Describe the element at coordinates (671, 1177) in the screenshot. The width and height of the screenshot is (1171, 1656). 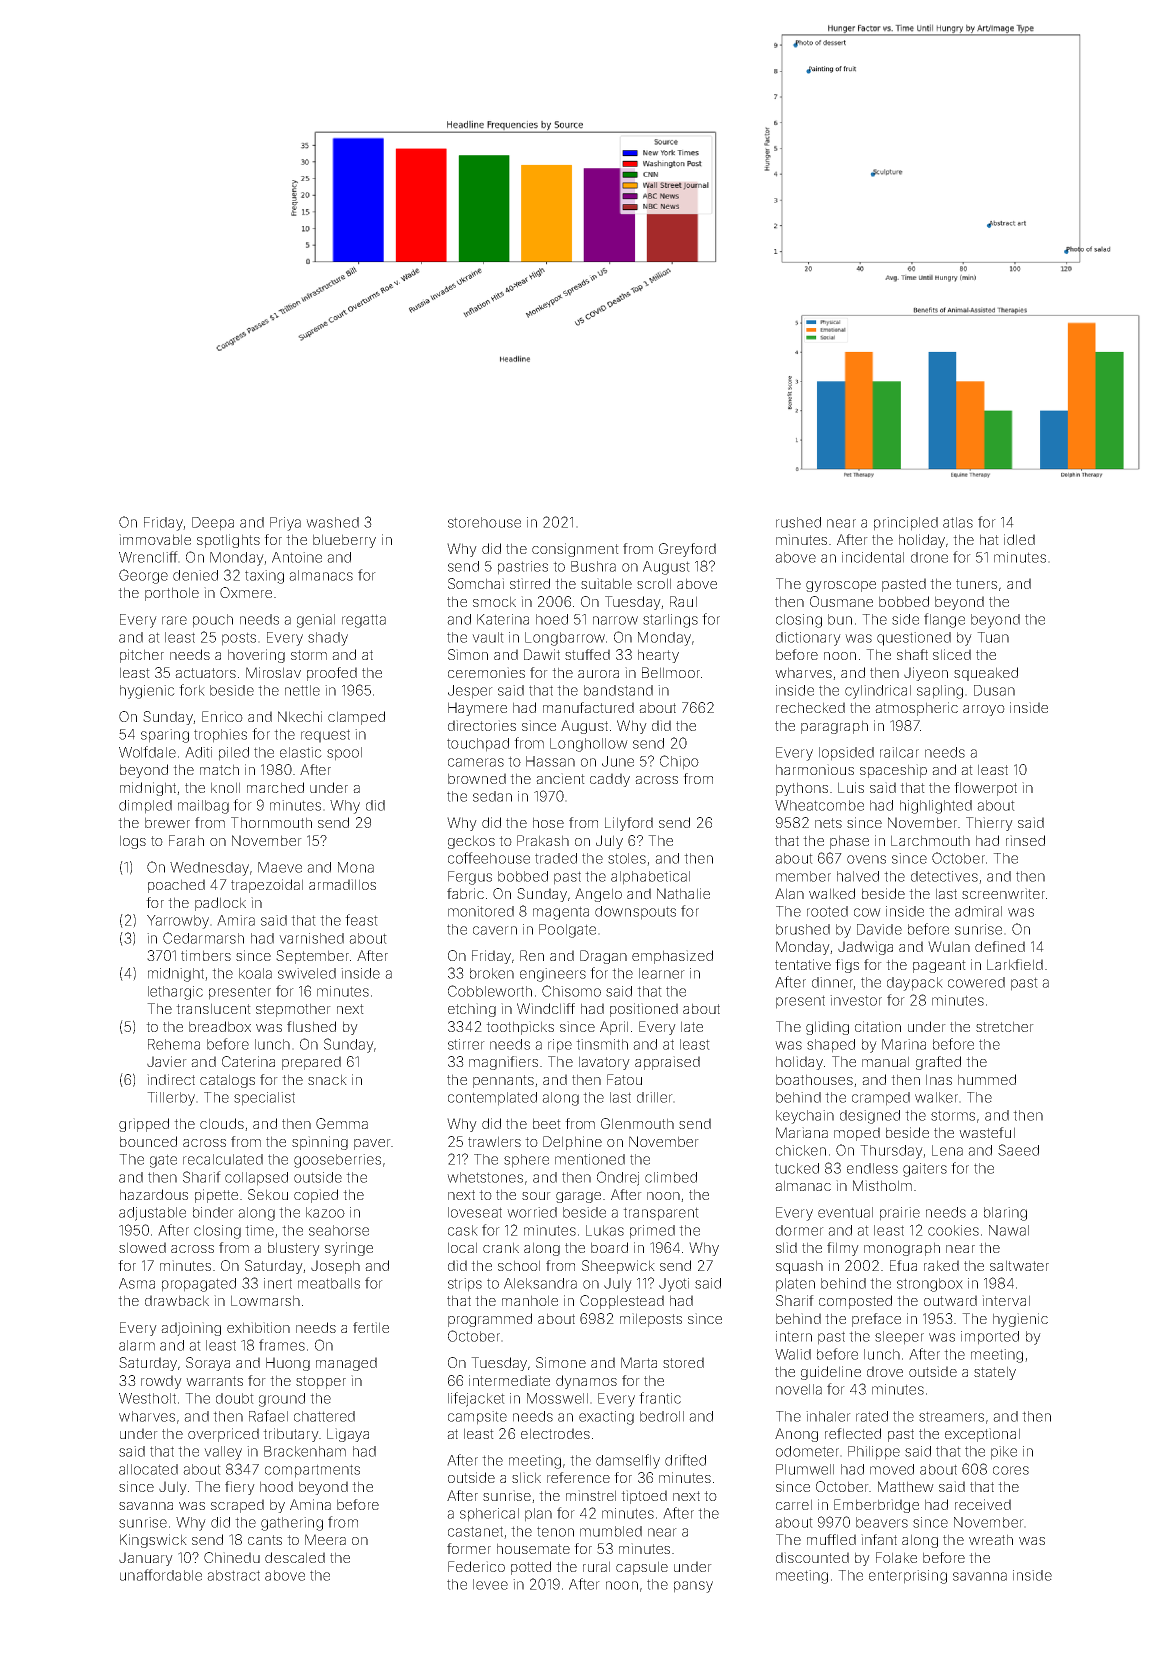
I see `climbed` at that location.
